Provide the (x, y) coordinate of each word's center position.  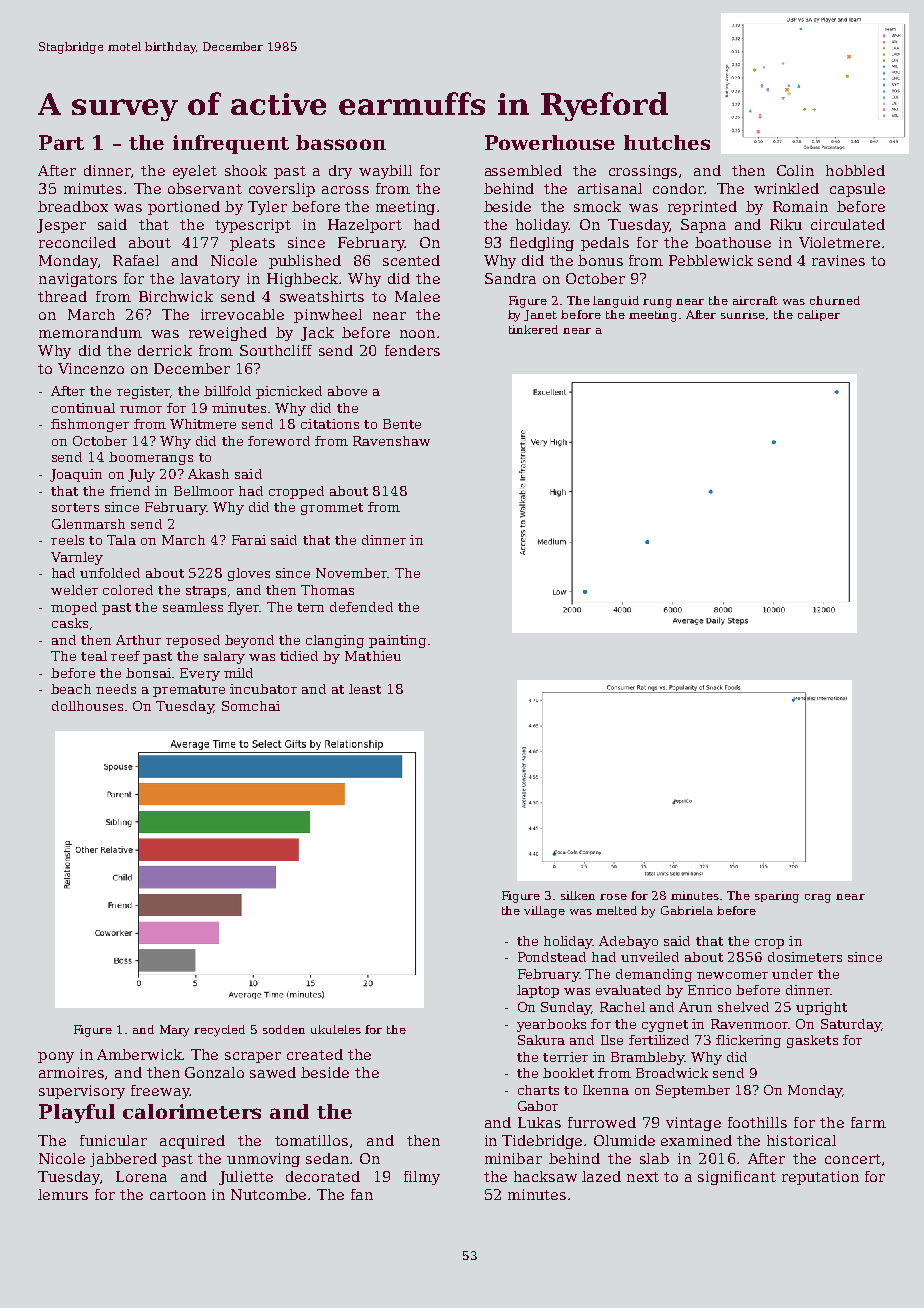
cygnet (665, 1026)
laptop (538, 991)
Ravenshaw (391, 441)
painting (397, 641)
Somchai (251, 706)
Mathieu (373, 656)
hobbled (855, 170)
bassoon (341, 142)
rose (613, 897)
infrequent (231, 144)
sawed (273, 1072)
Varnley (77, 558)
